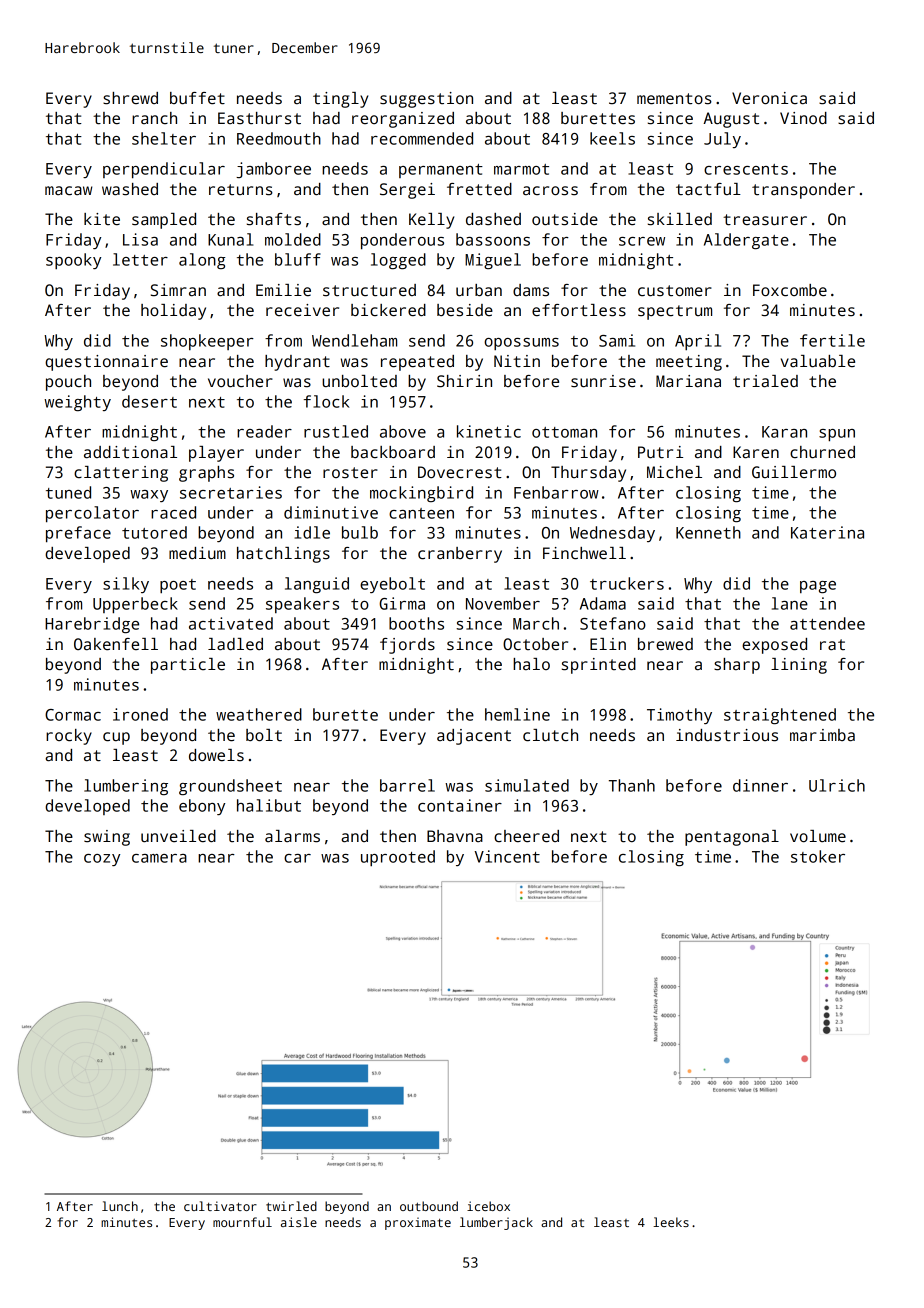 The width and height of the screenshot is (924, 1308). Describe the element at coordinates (242, 1222) in the screenshot. I see `mournful` at that location.
